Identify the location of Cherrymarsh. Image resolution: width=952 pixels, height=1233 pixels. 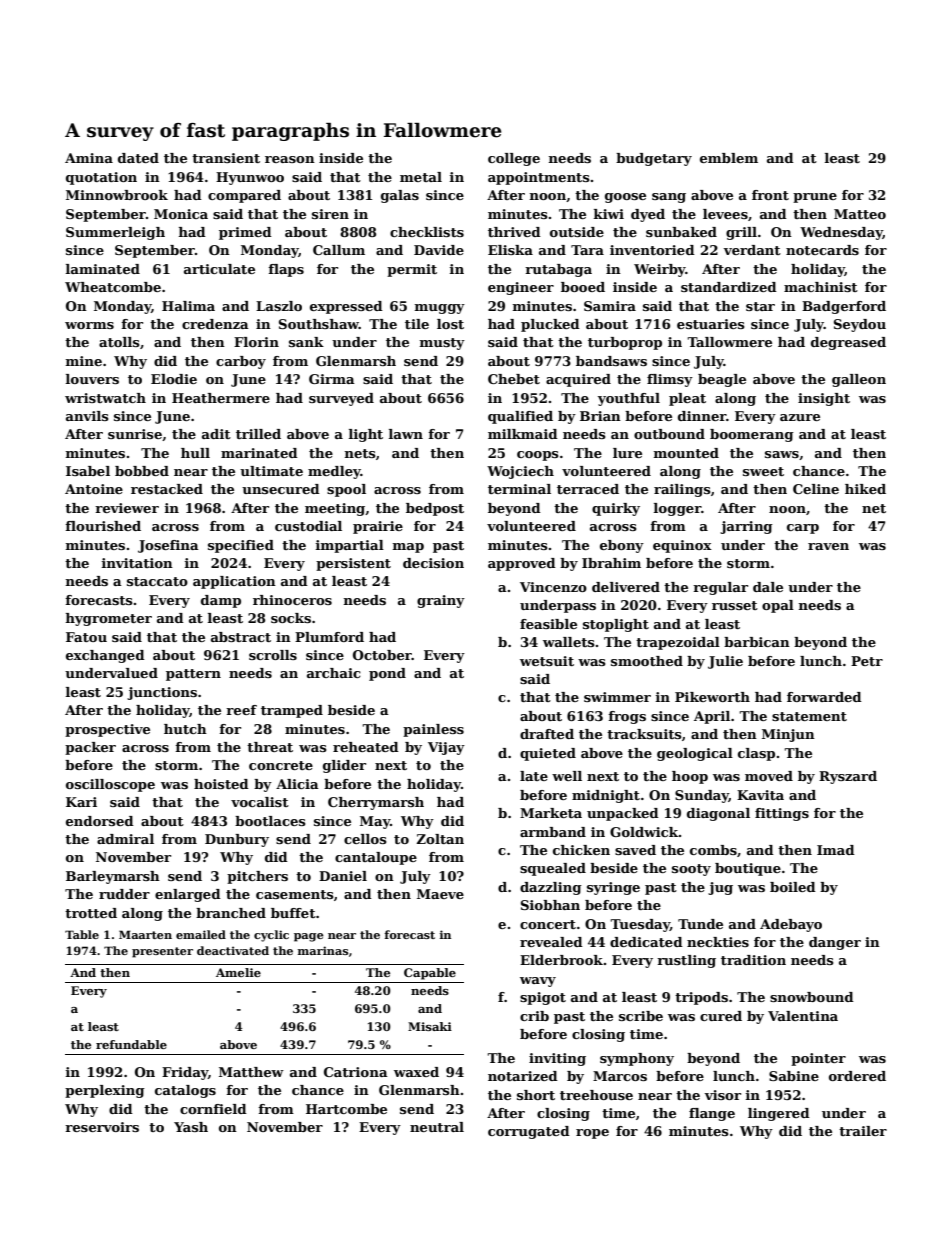
(376, 803).
